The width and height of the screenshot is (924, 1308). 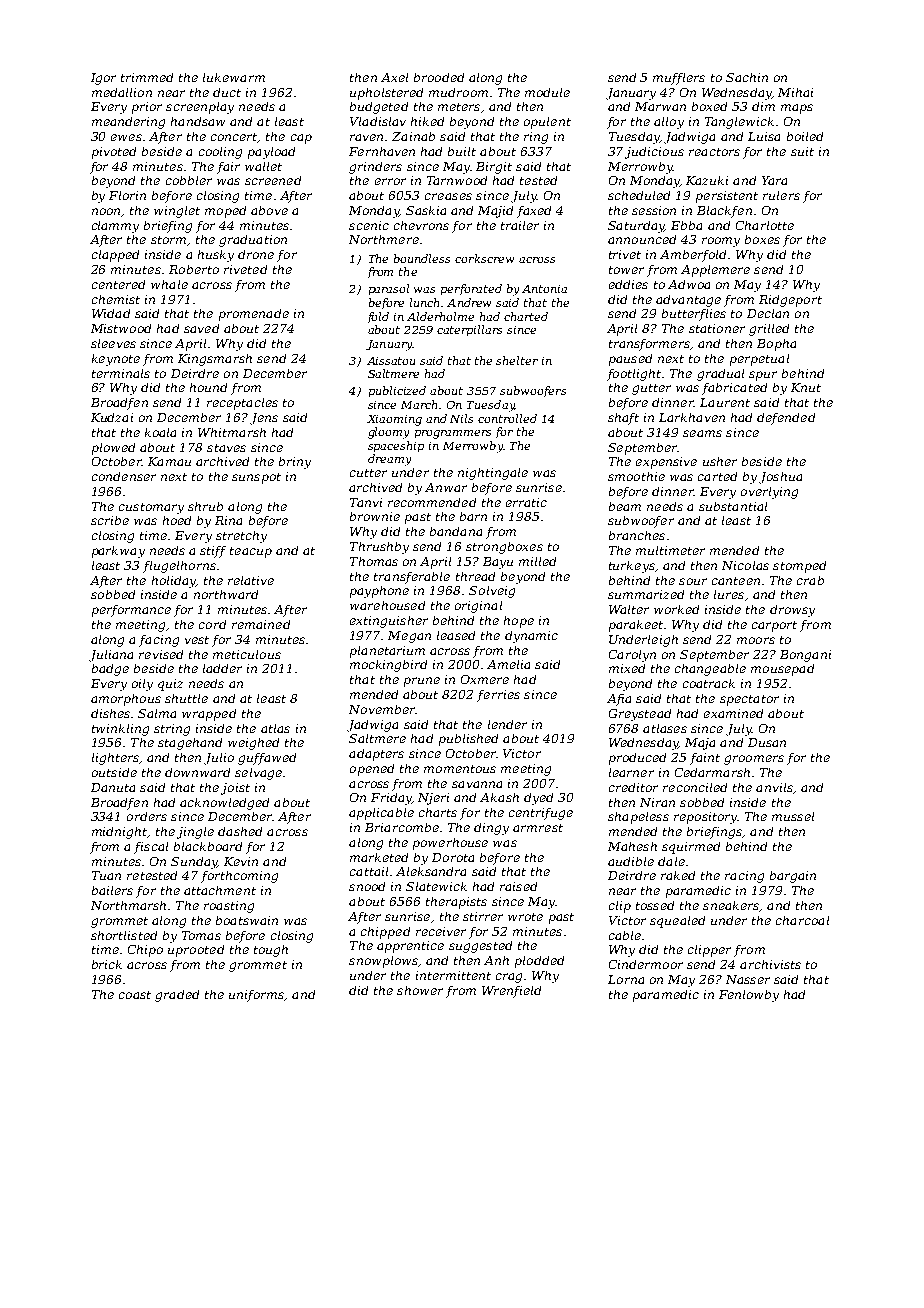 I want to click on lures, so click(x=729, y=594).
